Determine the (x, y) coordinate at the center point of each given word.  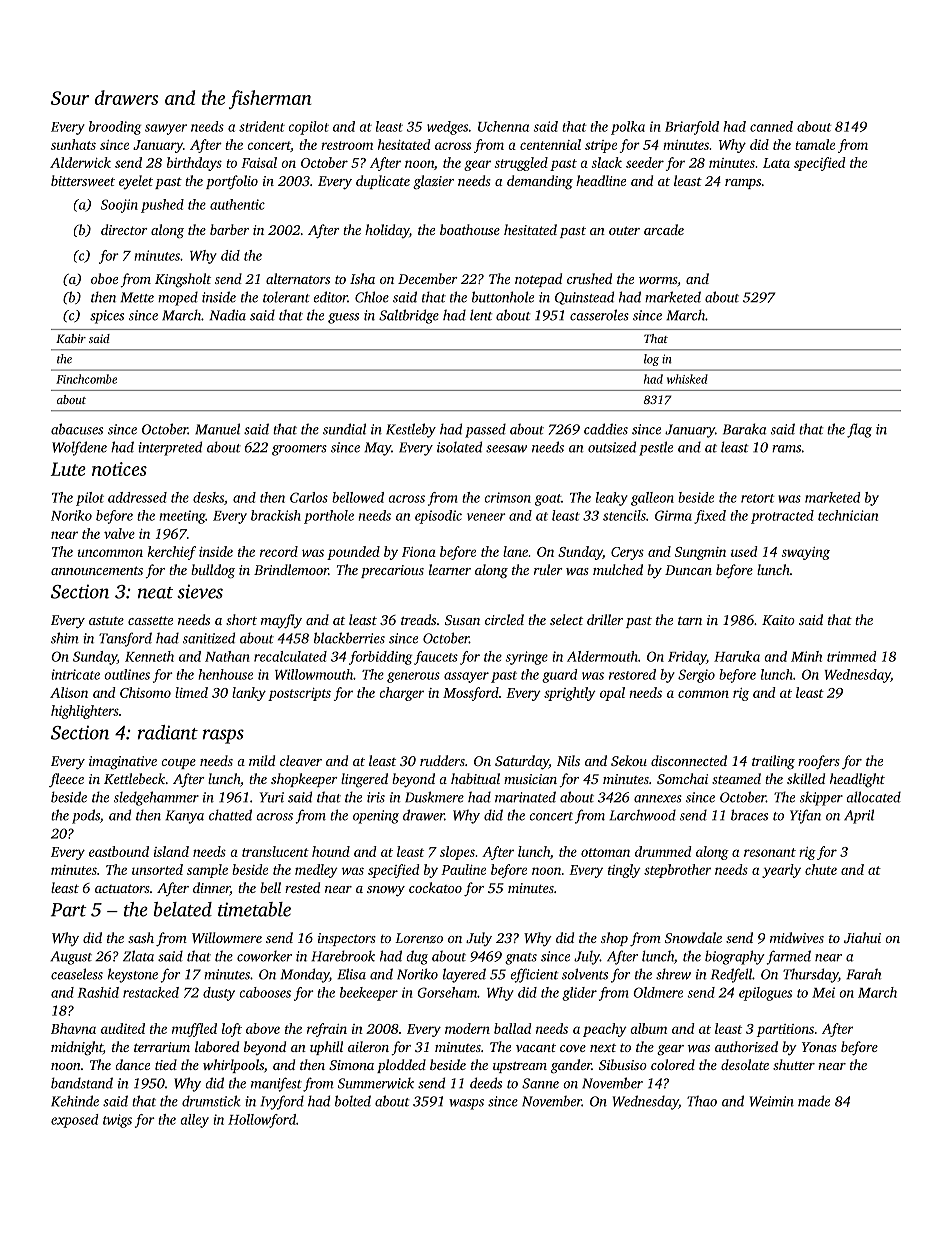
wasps (466, 1104)
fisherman (270, 99)
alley (195, 1121)
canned (771, 126)
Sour (70, 98)
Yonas (819, 1047)
